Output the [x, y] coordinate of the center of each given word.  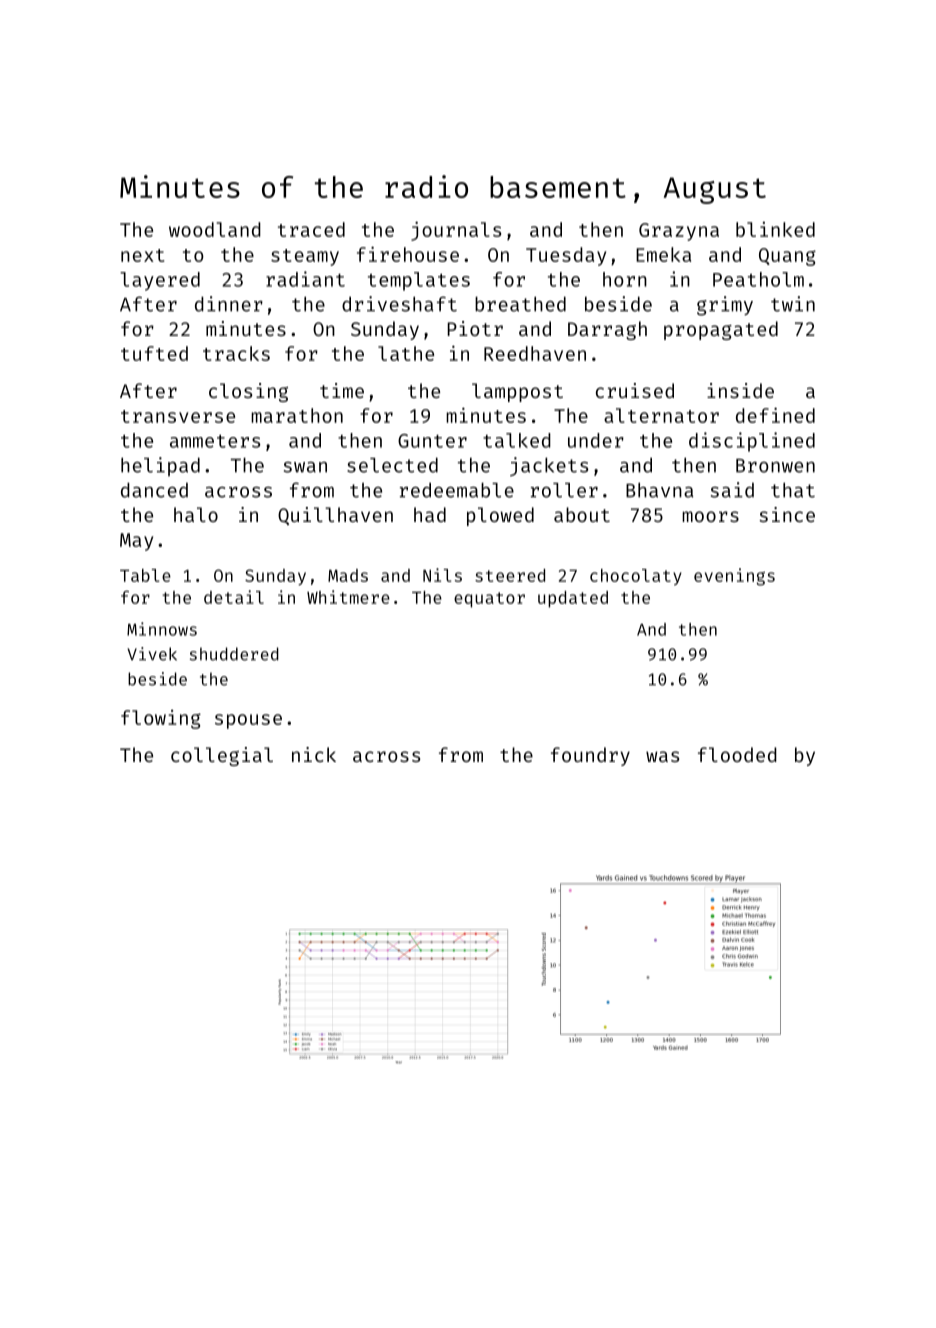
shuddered [234, 654]
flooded [737, 754]
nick [314, 754]
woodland [215, 229]
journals [456, 231]
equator [489, 600]
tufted [154, 353]
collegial [222, 756]
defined [775, 415]
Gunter [432, 441]
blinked [775, 229]
